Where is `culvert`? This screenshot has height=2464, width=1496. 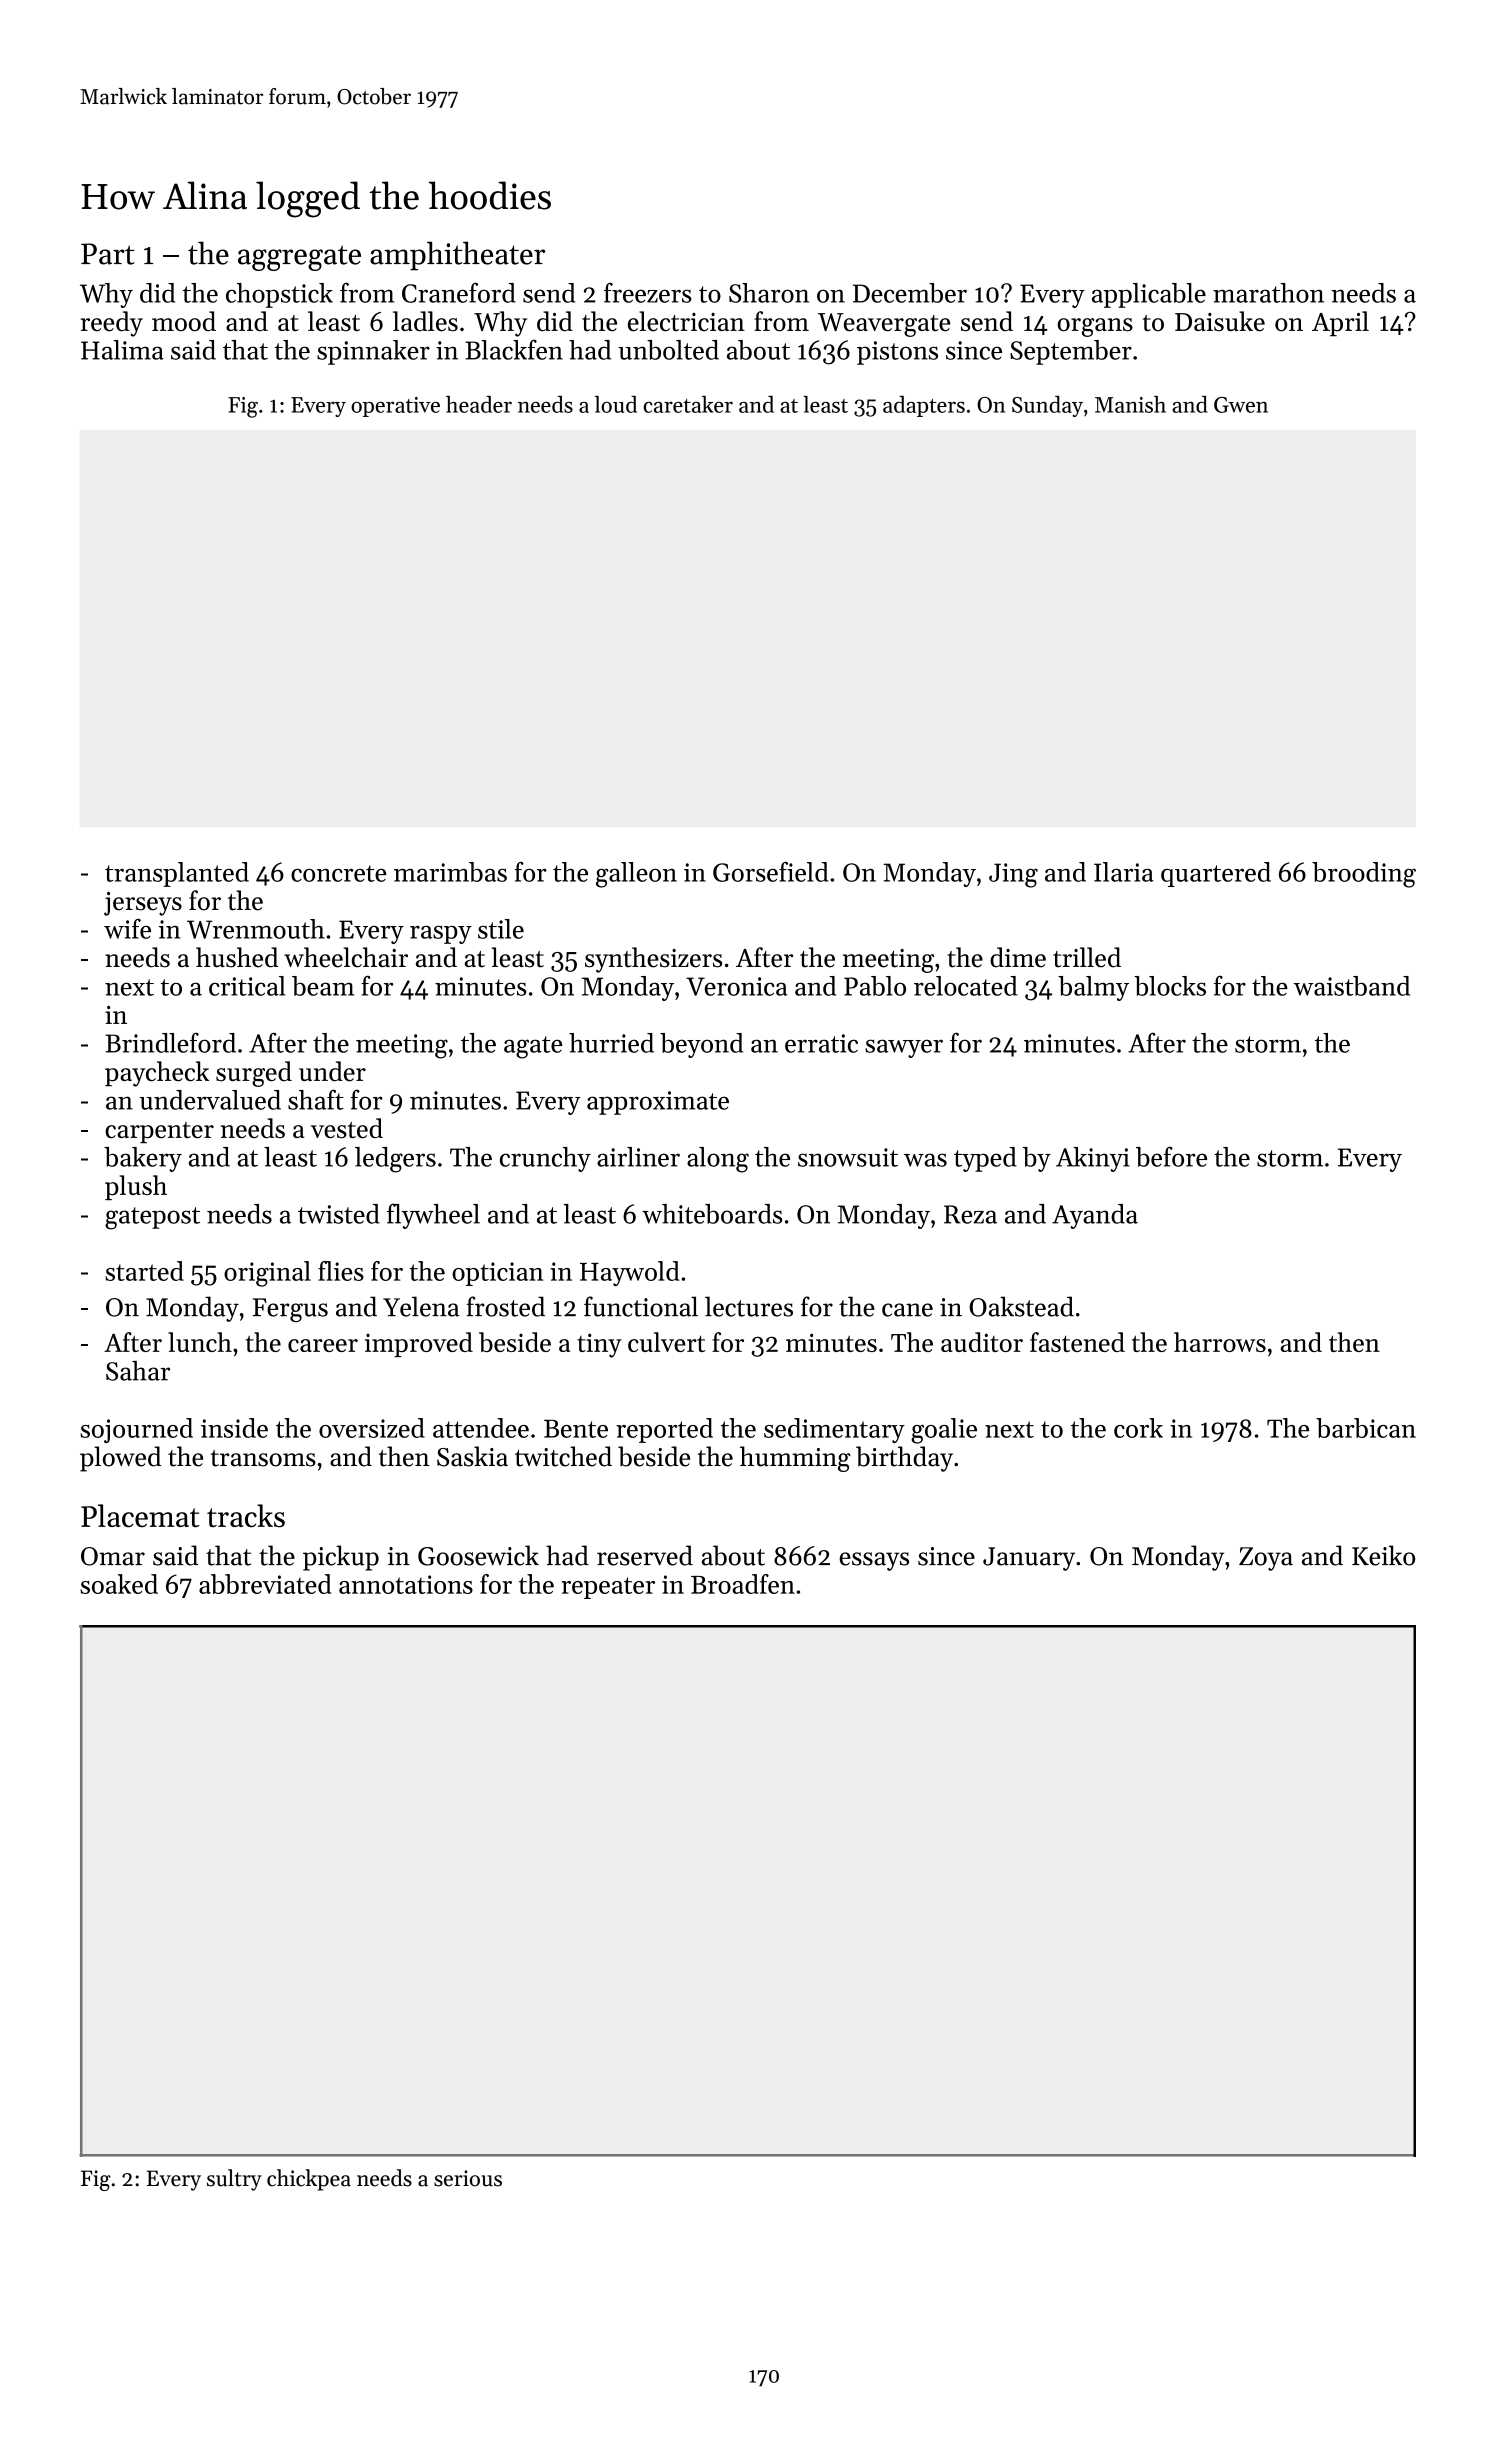
culvert is located at coordinates (666, 1342).
